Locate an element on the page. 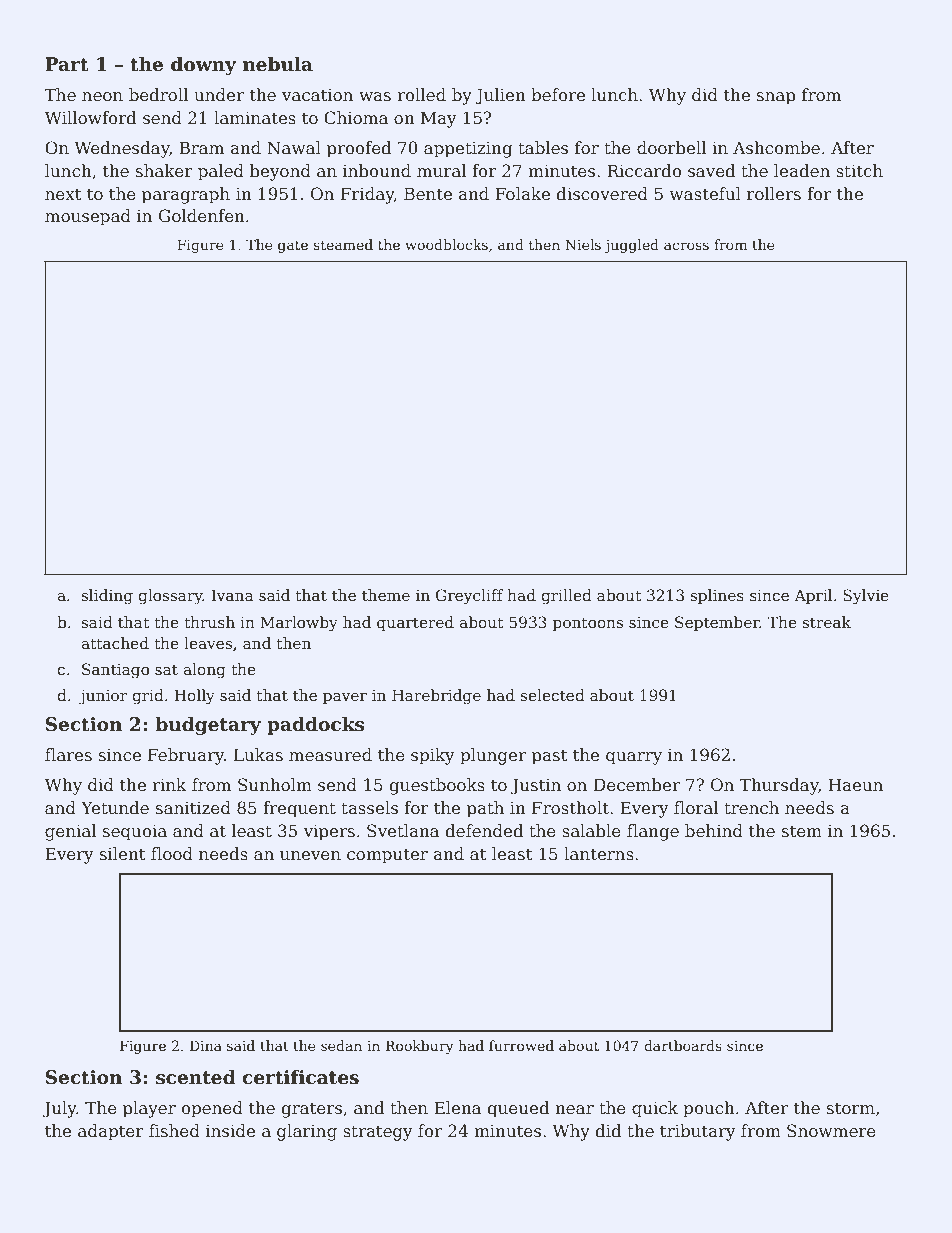 This image has height=1233, width=952. across is located at coordinates (686, 246).
